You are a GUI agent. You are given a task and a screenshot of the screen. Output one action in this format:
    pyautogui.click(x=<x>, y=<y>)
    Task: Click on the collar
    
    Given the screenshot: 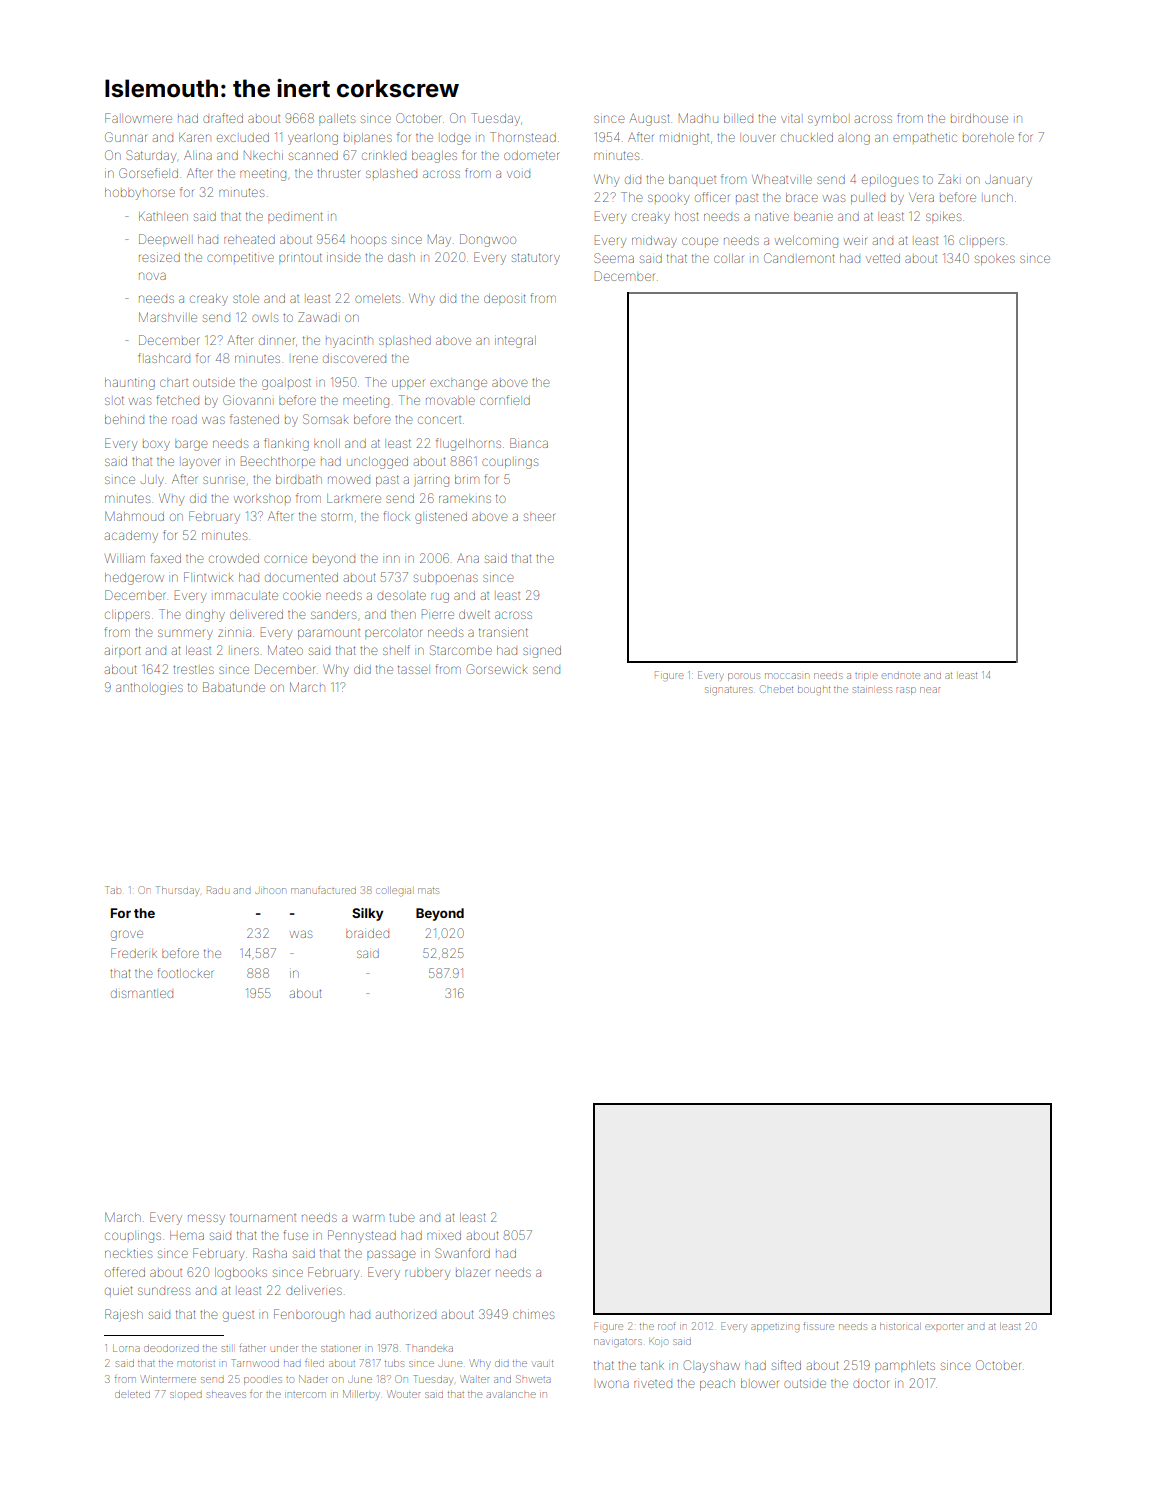 What is the action you would take?
    pyautogui.click(x=728, y=258)
